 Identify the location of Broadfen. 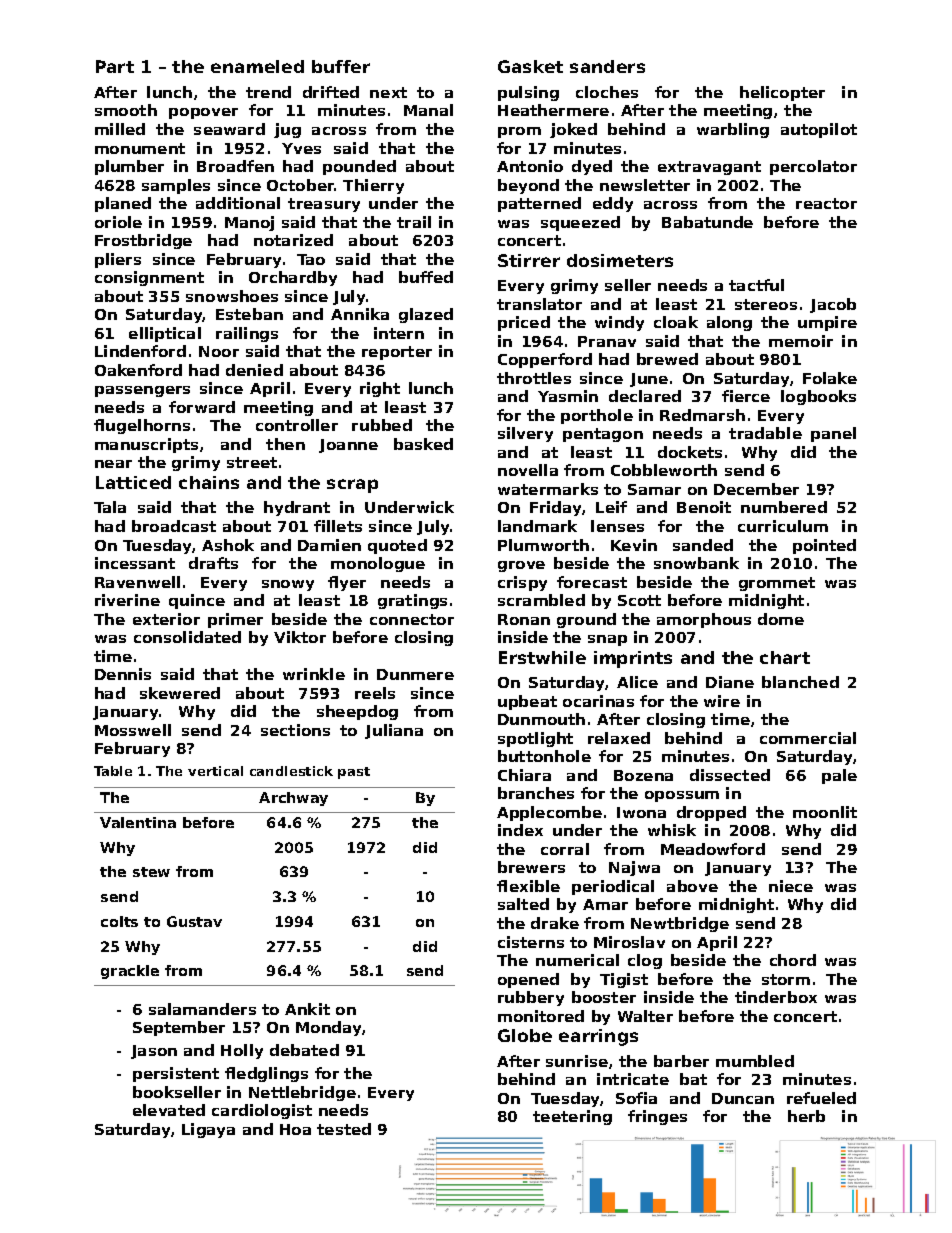
(235, 166).
